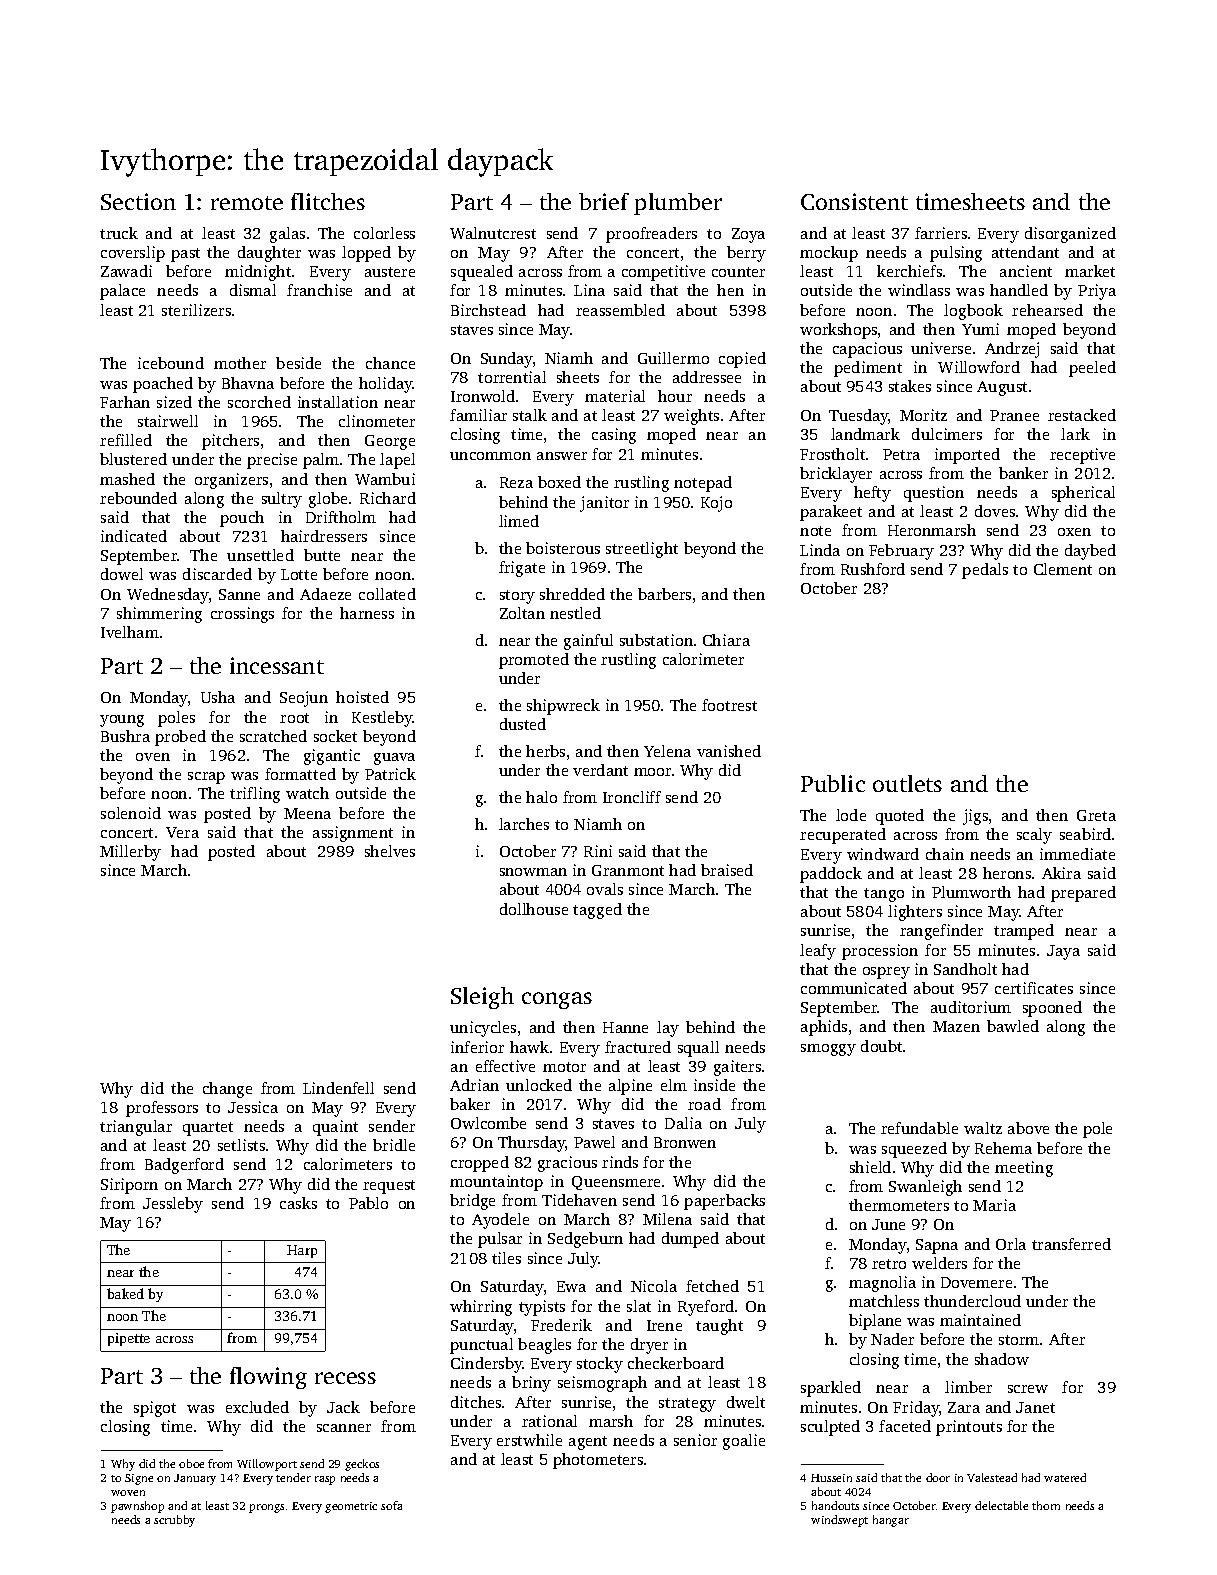  I want to click on pawnshop, so click(137, 1507).
